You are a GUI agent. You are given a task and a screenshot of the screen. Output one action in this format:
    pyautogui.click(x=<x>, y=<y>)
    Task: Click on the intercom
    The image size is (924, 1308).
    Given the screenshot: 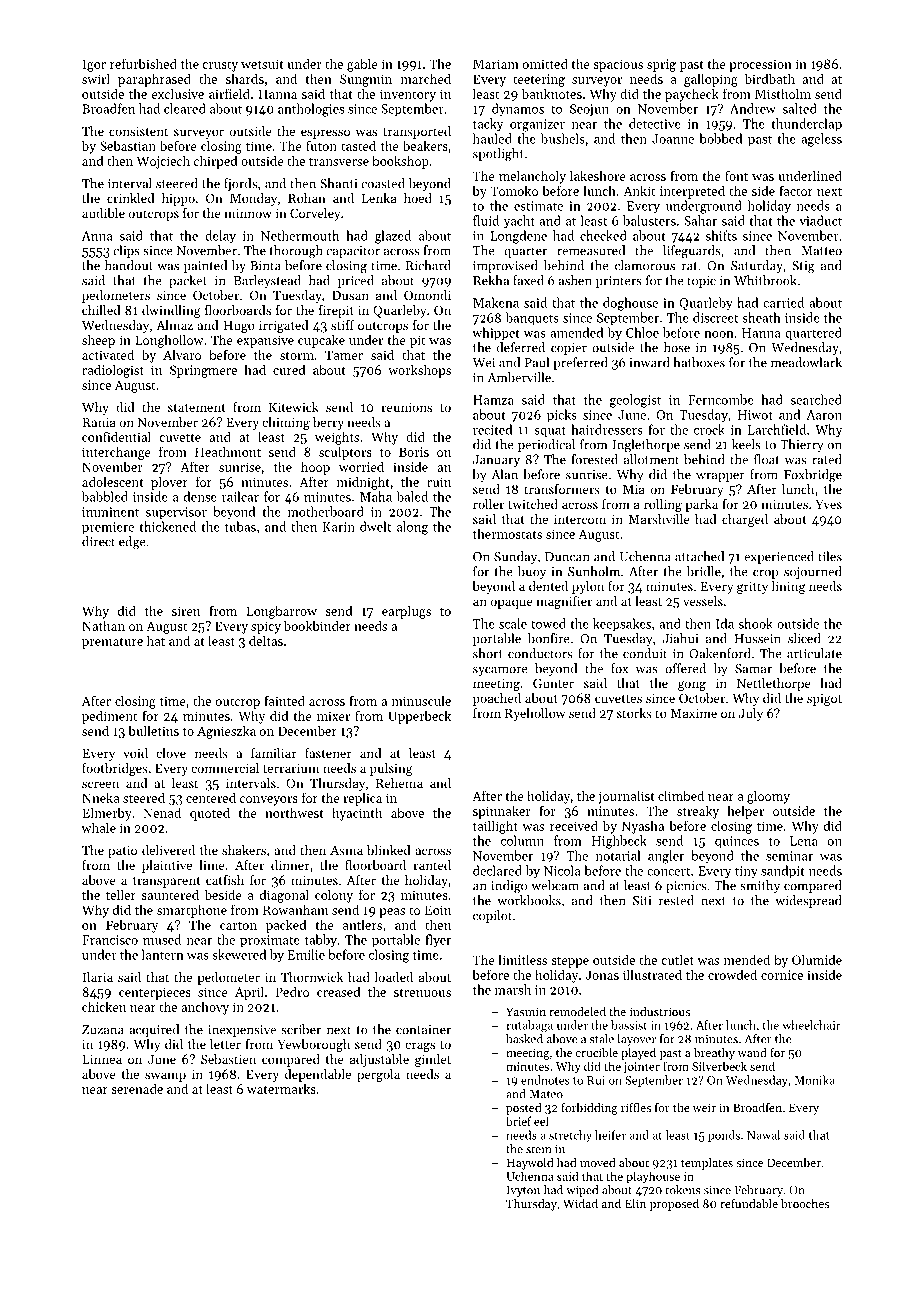 What is the action you would take?
    pyautogui.click(x=580, y=519)
